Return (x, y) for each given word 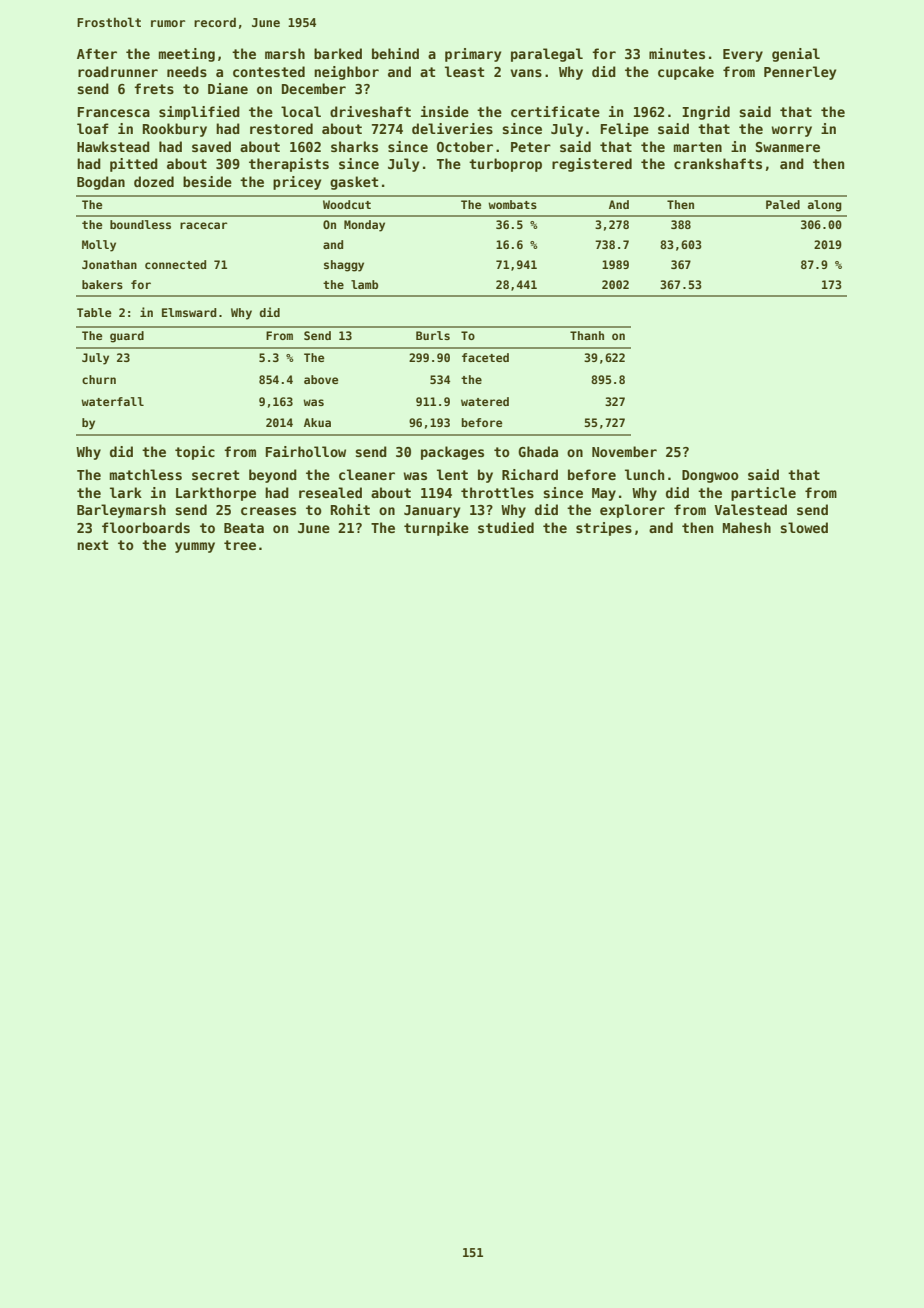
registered (592, 165)
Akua (317, 422)
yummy (195, 547)
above (321, 379)
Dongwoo (710, 476)
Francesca (114, 112)
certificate (555, 111)
